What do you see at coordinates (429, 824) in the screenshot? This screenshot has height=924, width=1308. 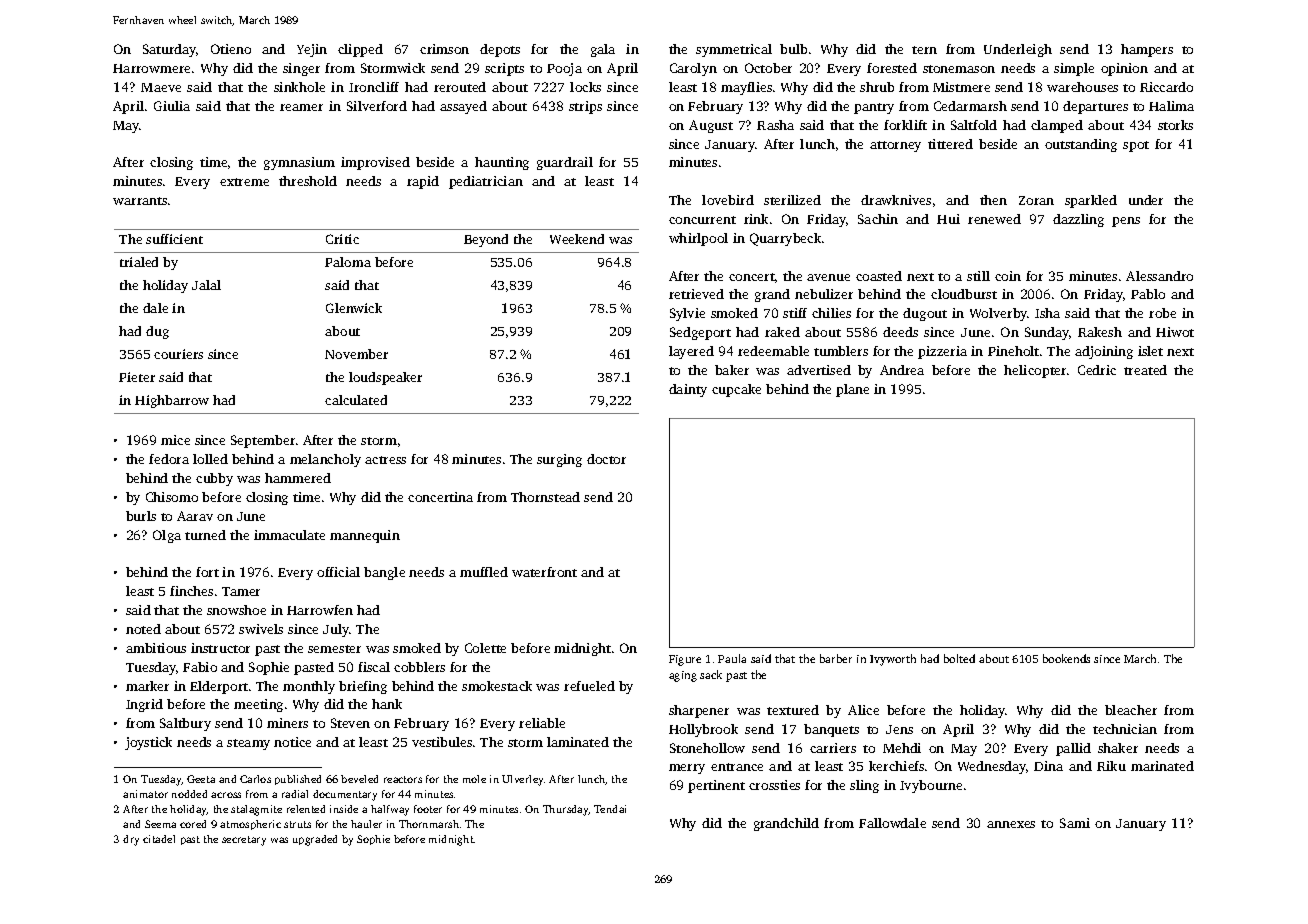 I see `Thornmarsh` at bounding box center [429, 824].
